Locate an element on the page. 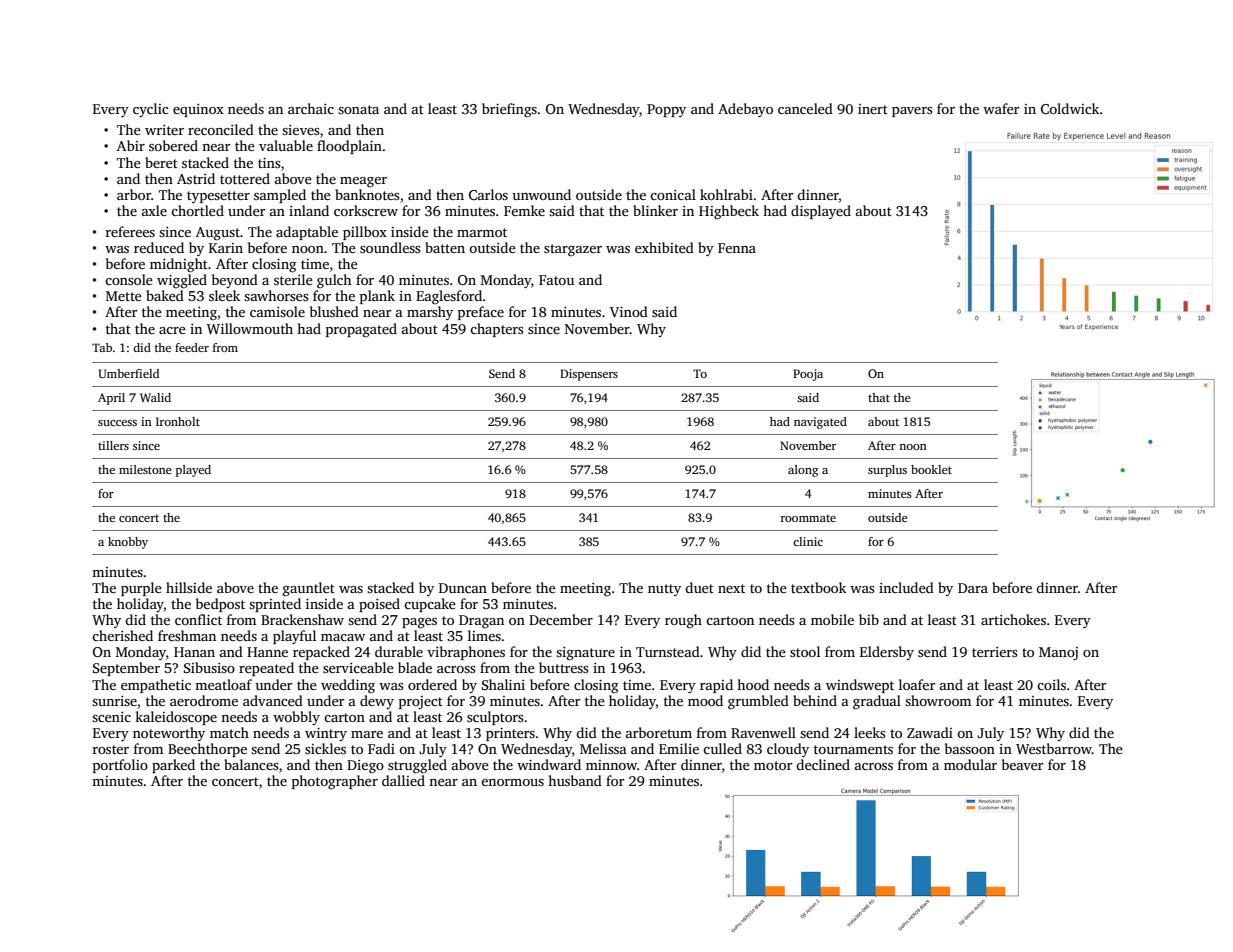 Image resolution: width=1233 pixels, height=952 pixels. vibraphones is located at coordinates (466, 653).
